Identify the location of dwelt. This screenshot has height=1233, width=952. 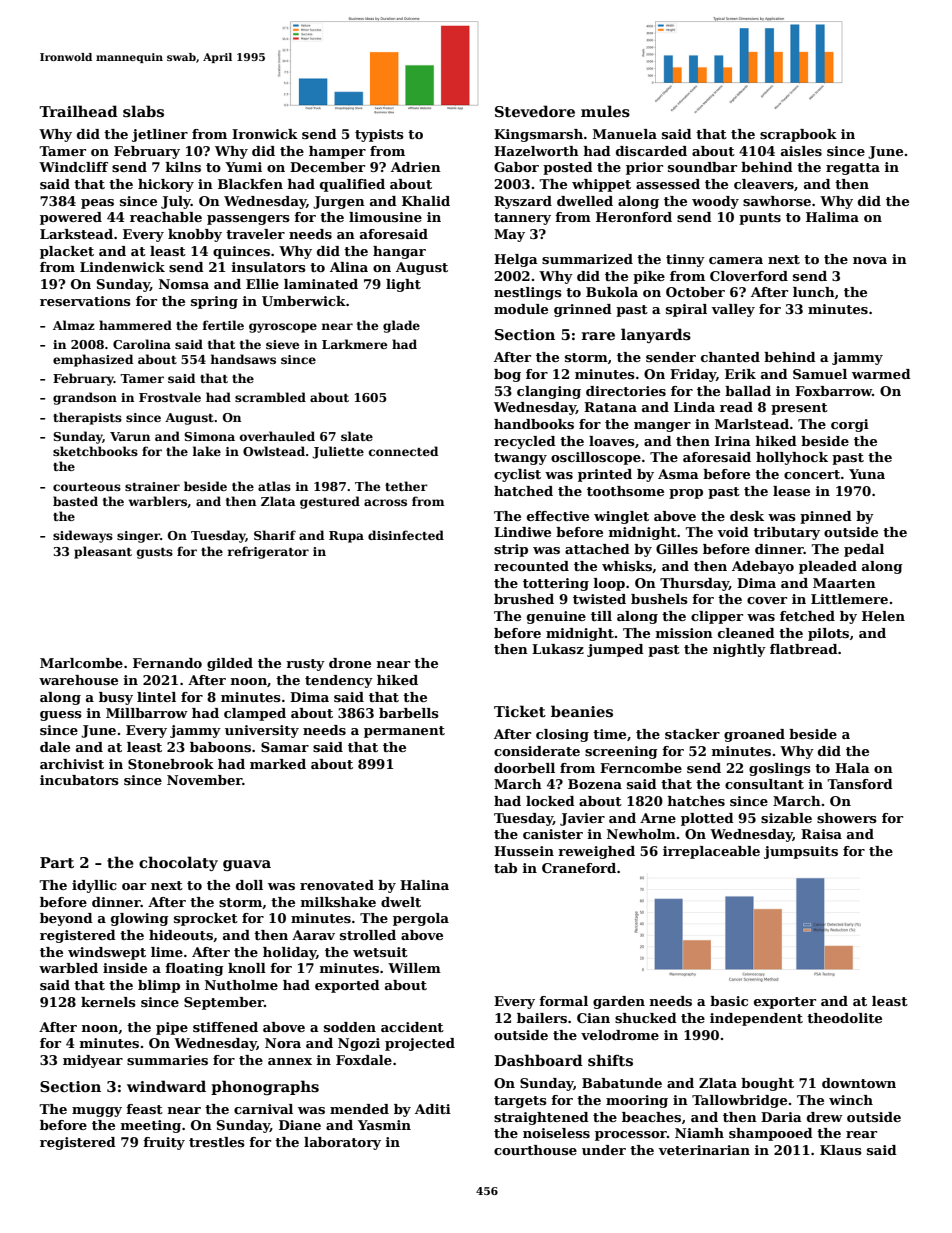
(401, 902).
